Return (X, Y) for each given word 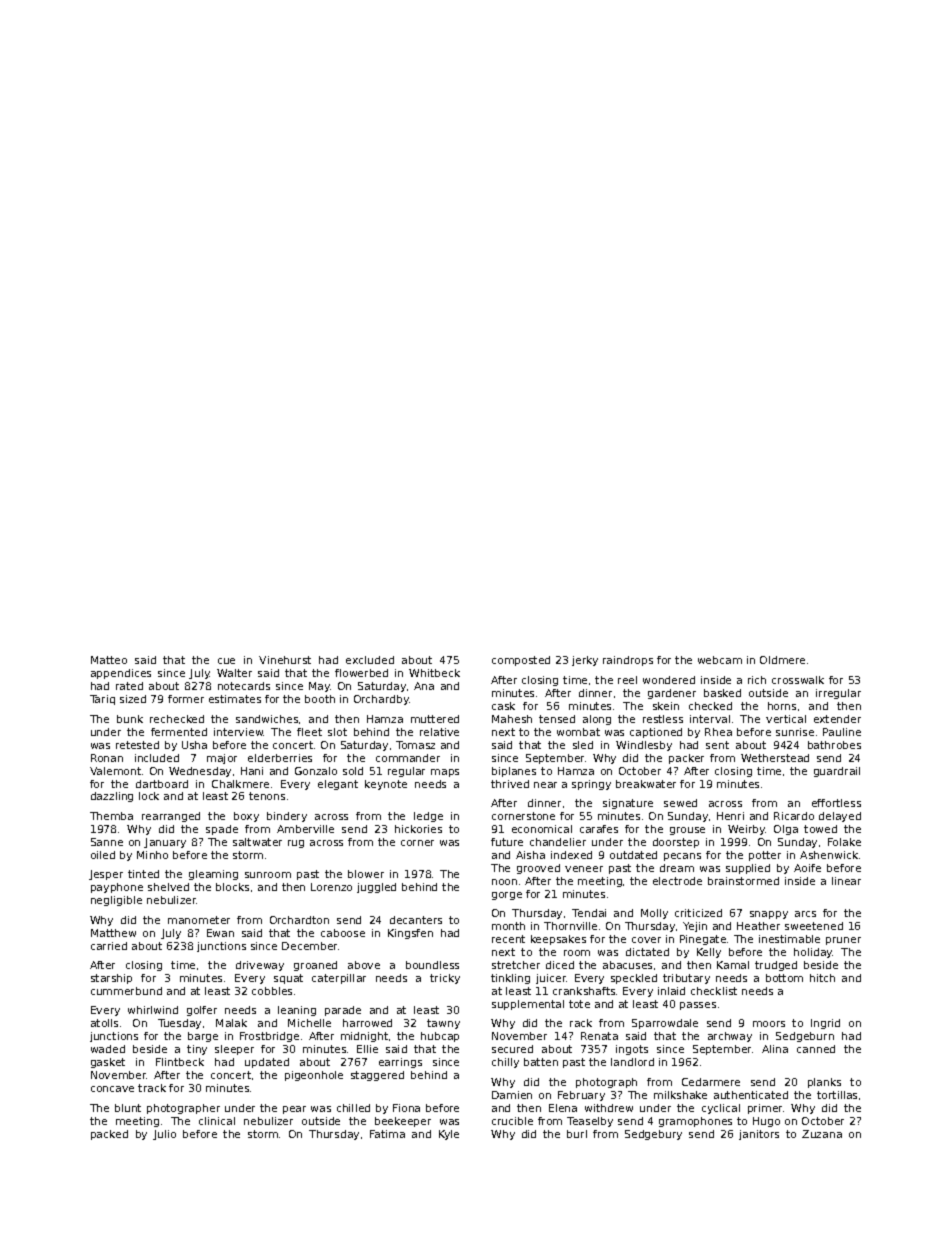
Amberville (305, 829)
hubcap (440, 1037)
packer (686, 759)
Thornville (570, 926)
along (597, 720)
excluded (370, 660)
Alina (775, 1049)
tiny (197, 1050)
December (309, 946)
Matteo (109, 660)
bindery (287, 817)
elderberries (280, 758)
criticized (698, 913)
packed (109, 1135)
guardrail (837, 772)
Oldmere (782, 660)
